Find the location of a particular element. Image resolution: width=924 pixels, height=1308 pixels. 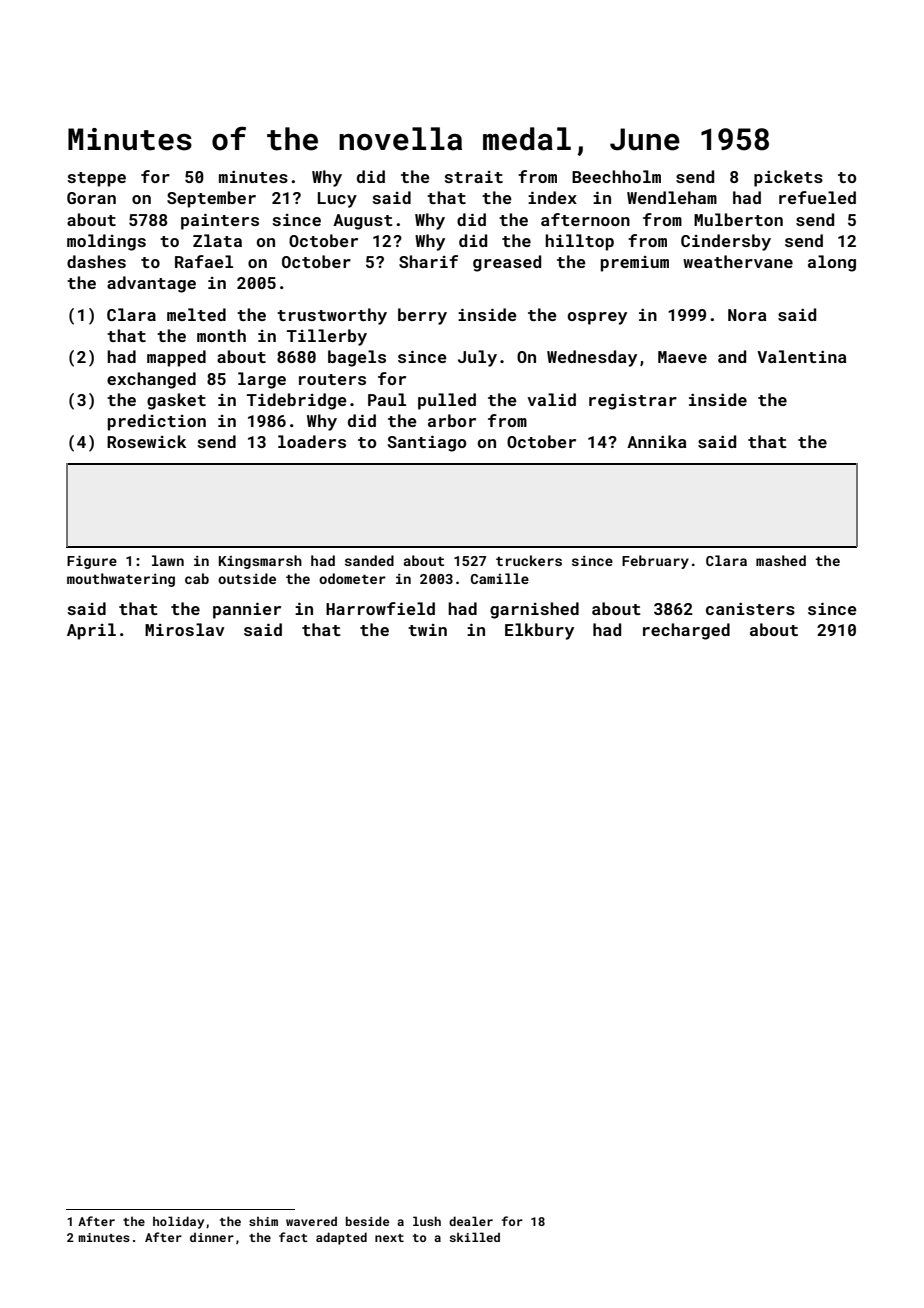

gasket is located at coordinates (176, 401).
